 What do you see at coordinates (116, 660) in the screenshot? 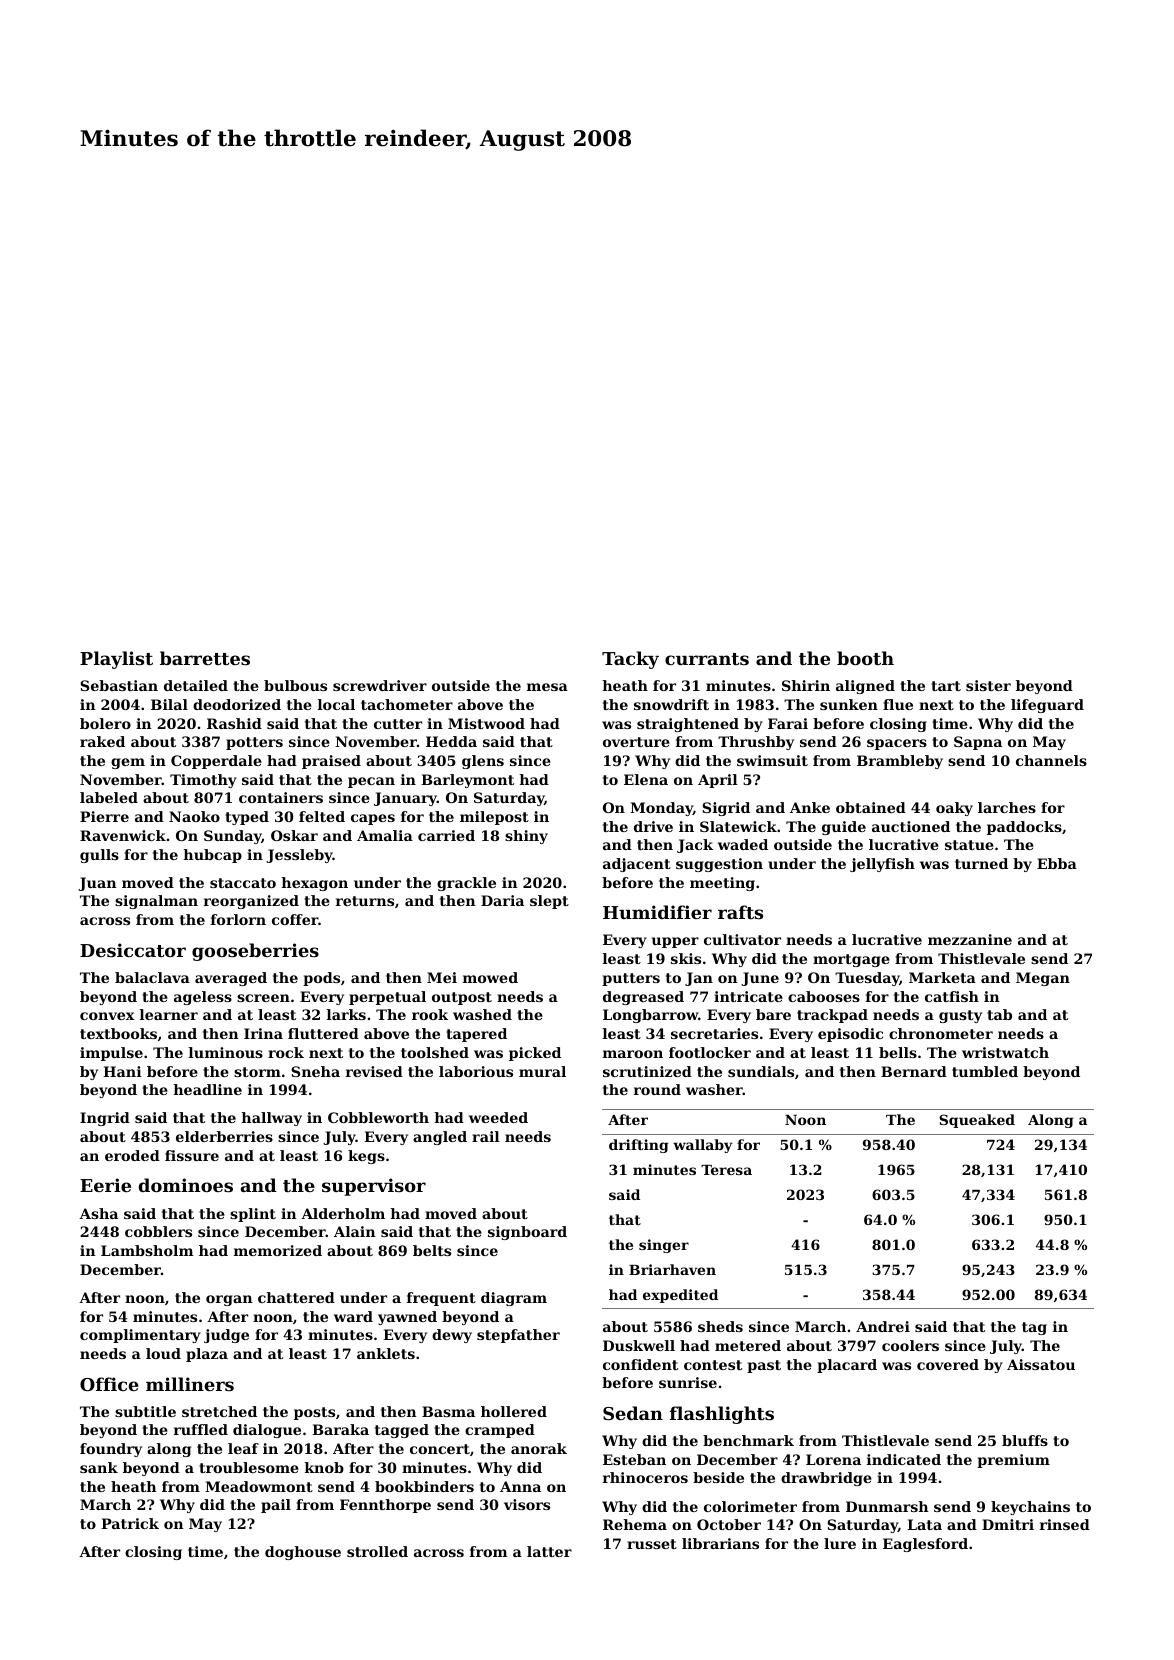
I see `Playlist` at bounding box center [116, 660].
